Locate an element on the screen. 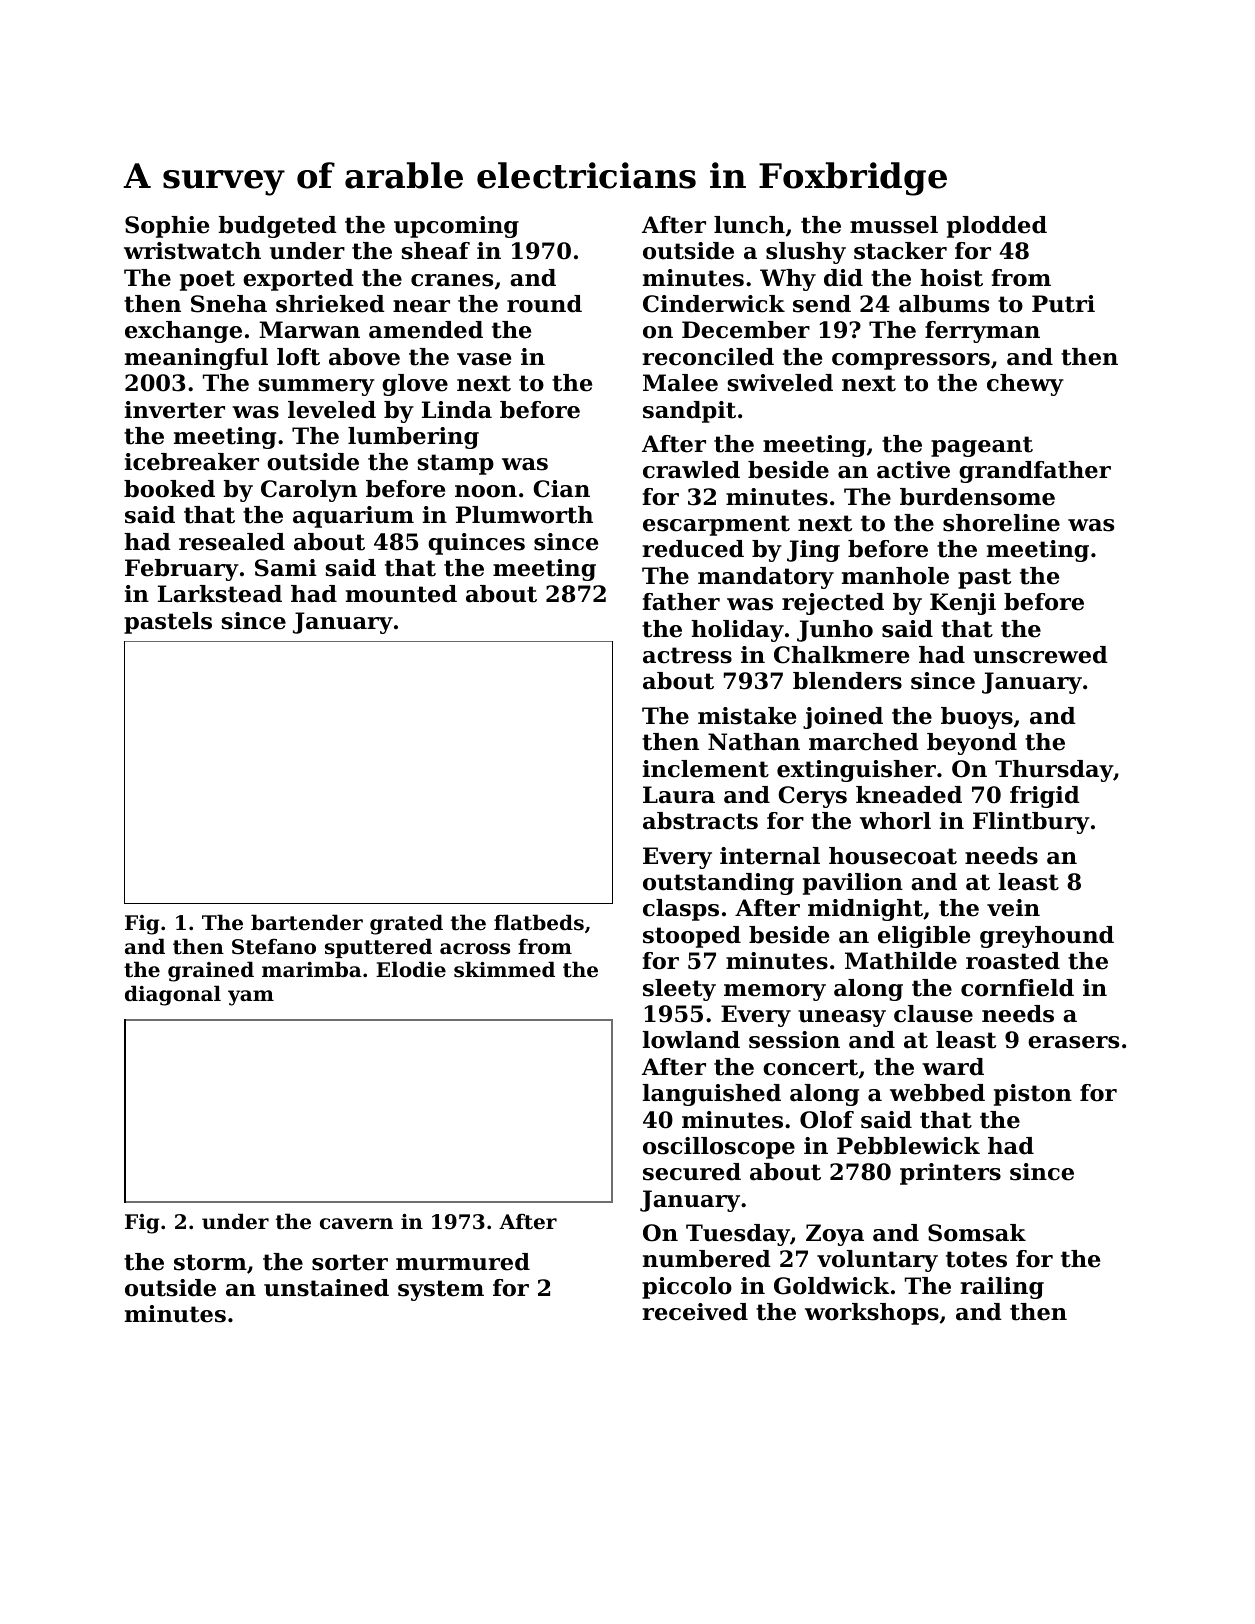 This screenshot has height=1624, width=1255. quinces is located at coordinates (476, 544).
